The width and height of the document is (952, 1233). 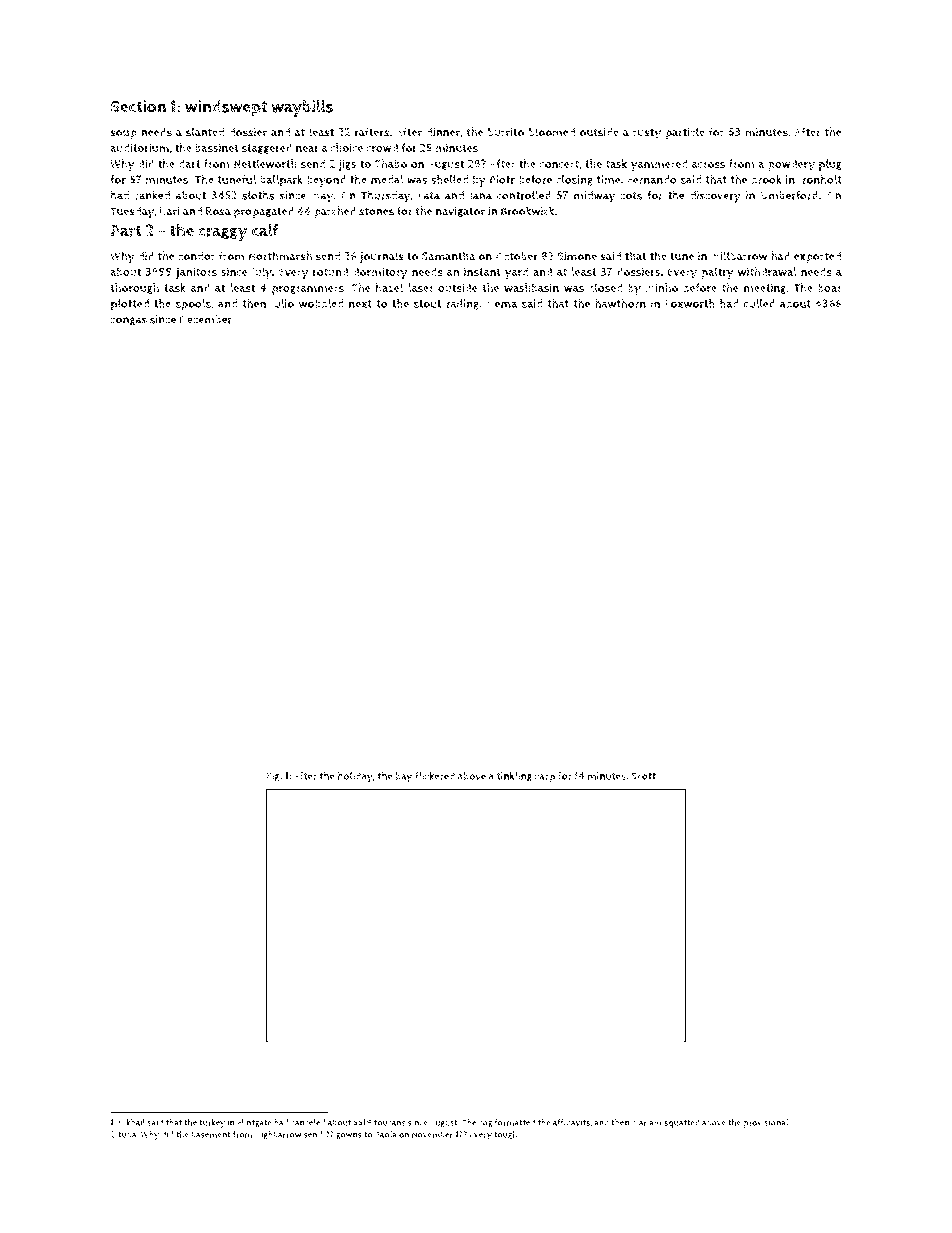 I want to click on holiday, so click(x=355, y=777).
